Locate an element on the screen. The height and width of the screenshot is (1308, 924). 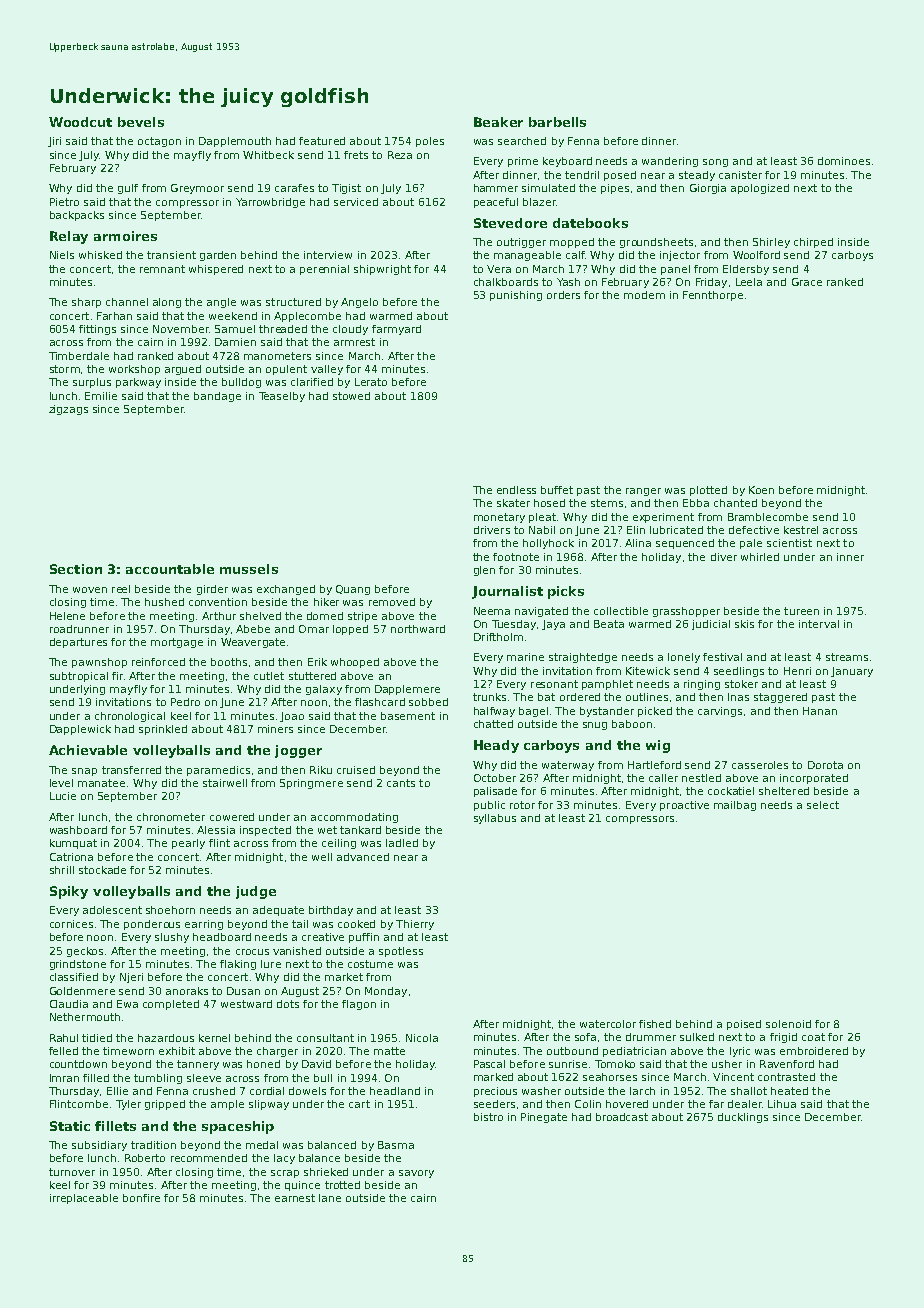
Eldersby is located at coordinates (746, 270).
